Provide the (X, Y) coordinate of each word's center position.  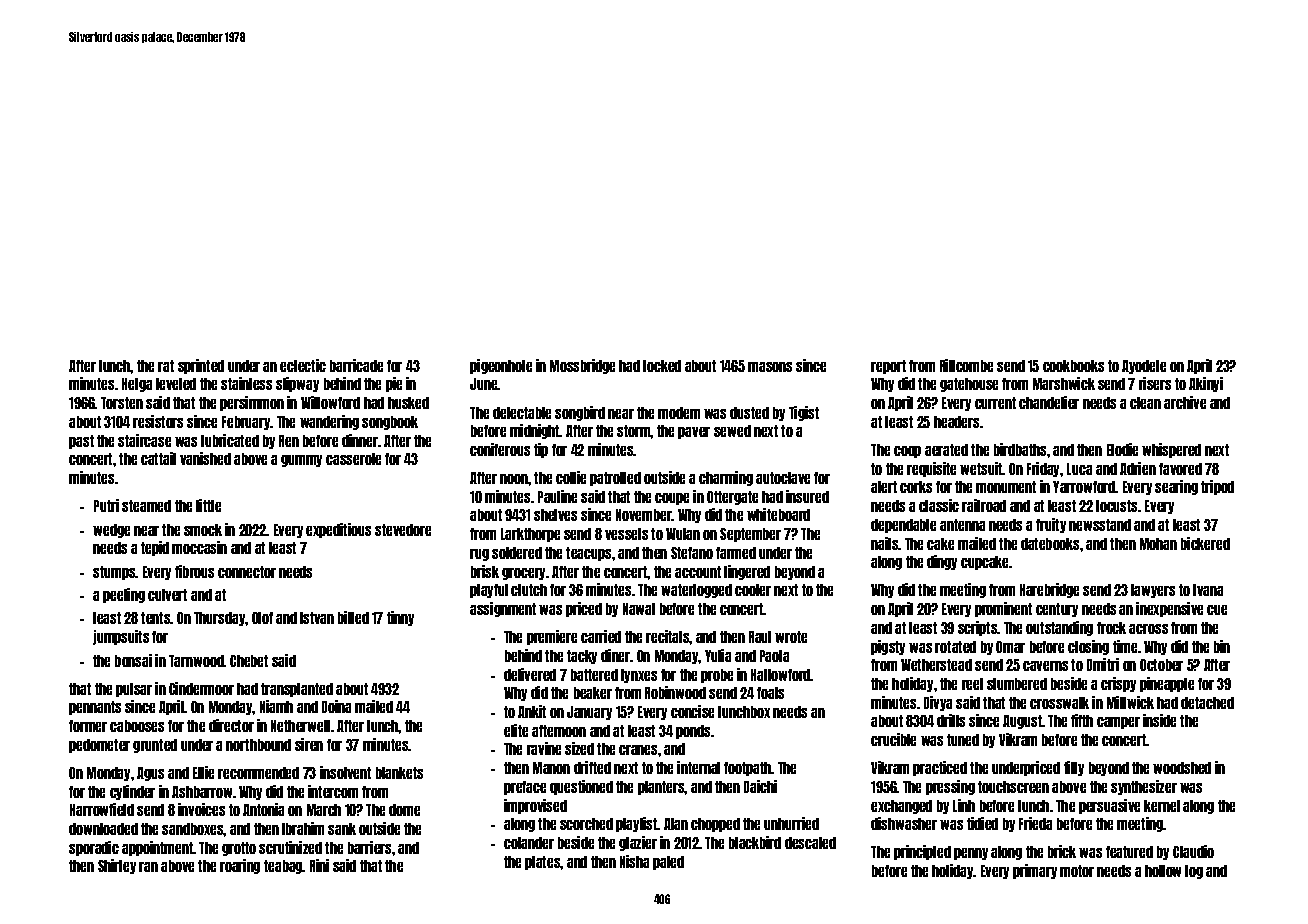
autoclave (783, 478)
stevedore (403, 530)
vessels (626, 534)
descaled (810, 843)
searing (1176, 487)
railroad (984, 505)
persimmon (252, 403)
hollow (1163, 871)
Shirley (117, 866)
